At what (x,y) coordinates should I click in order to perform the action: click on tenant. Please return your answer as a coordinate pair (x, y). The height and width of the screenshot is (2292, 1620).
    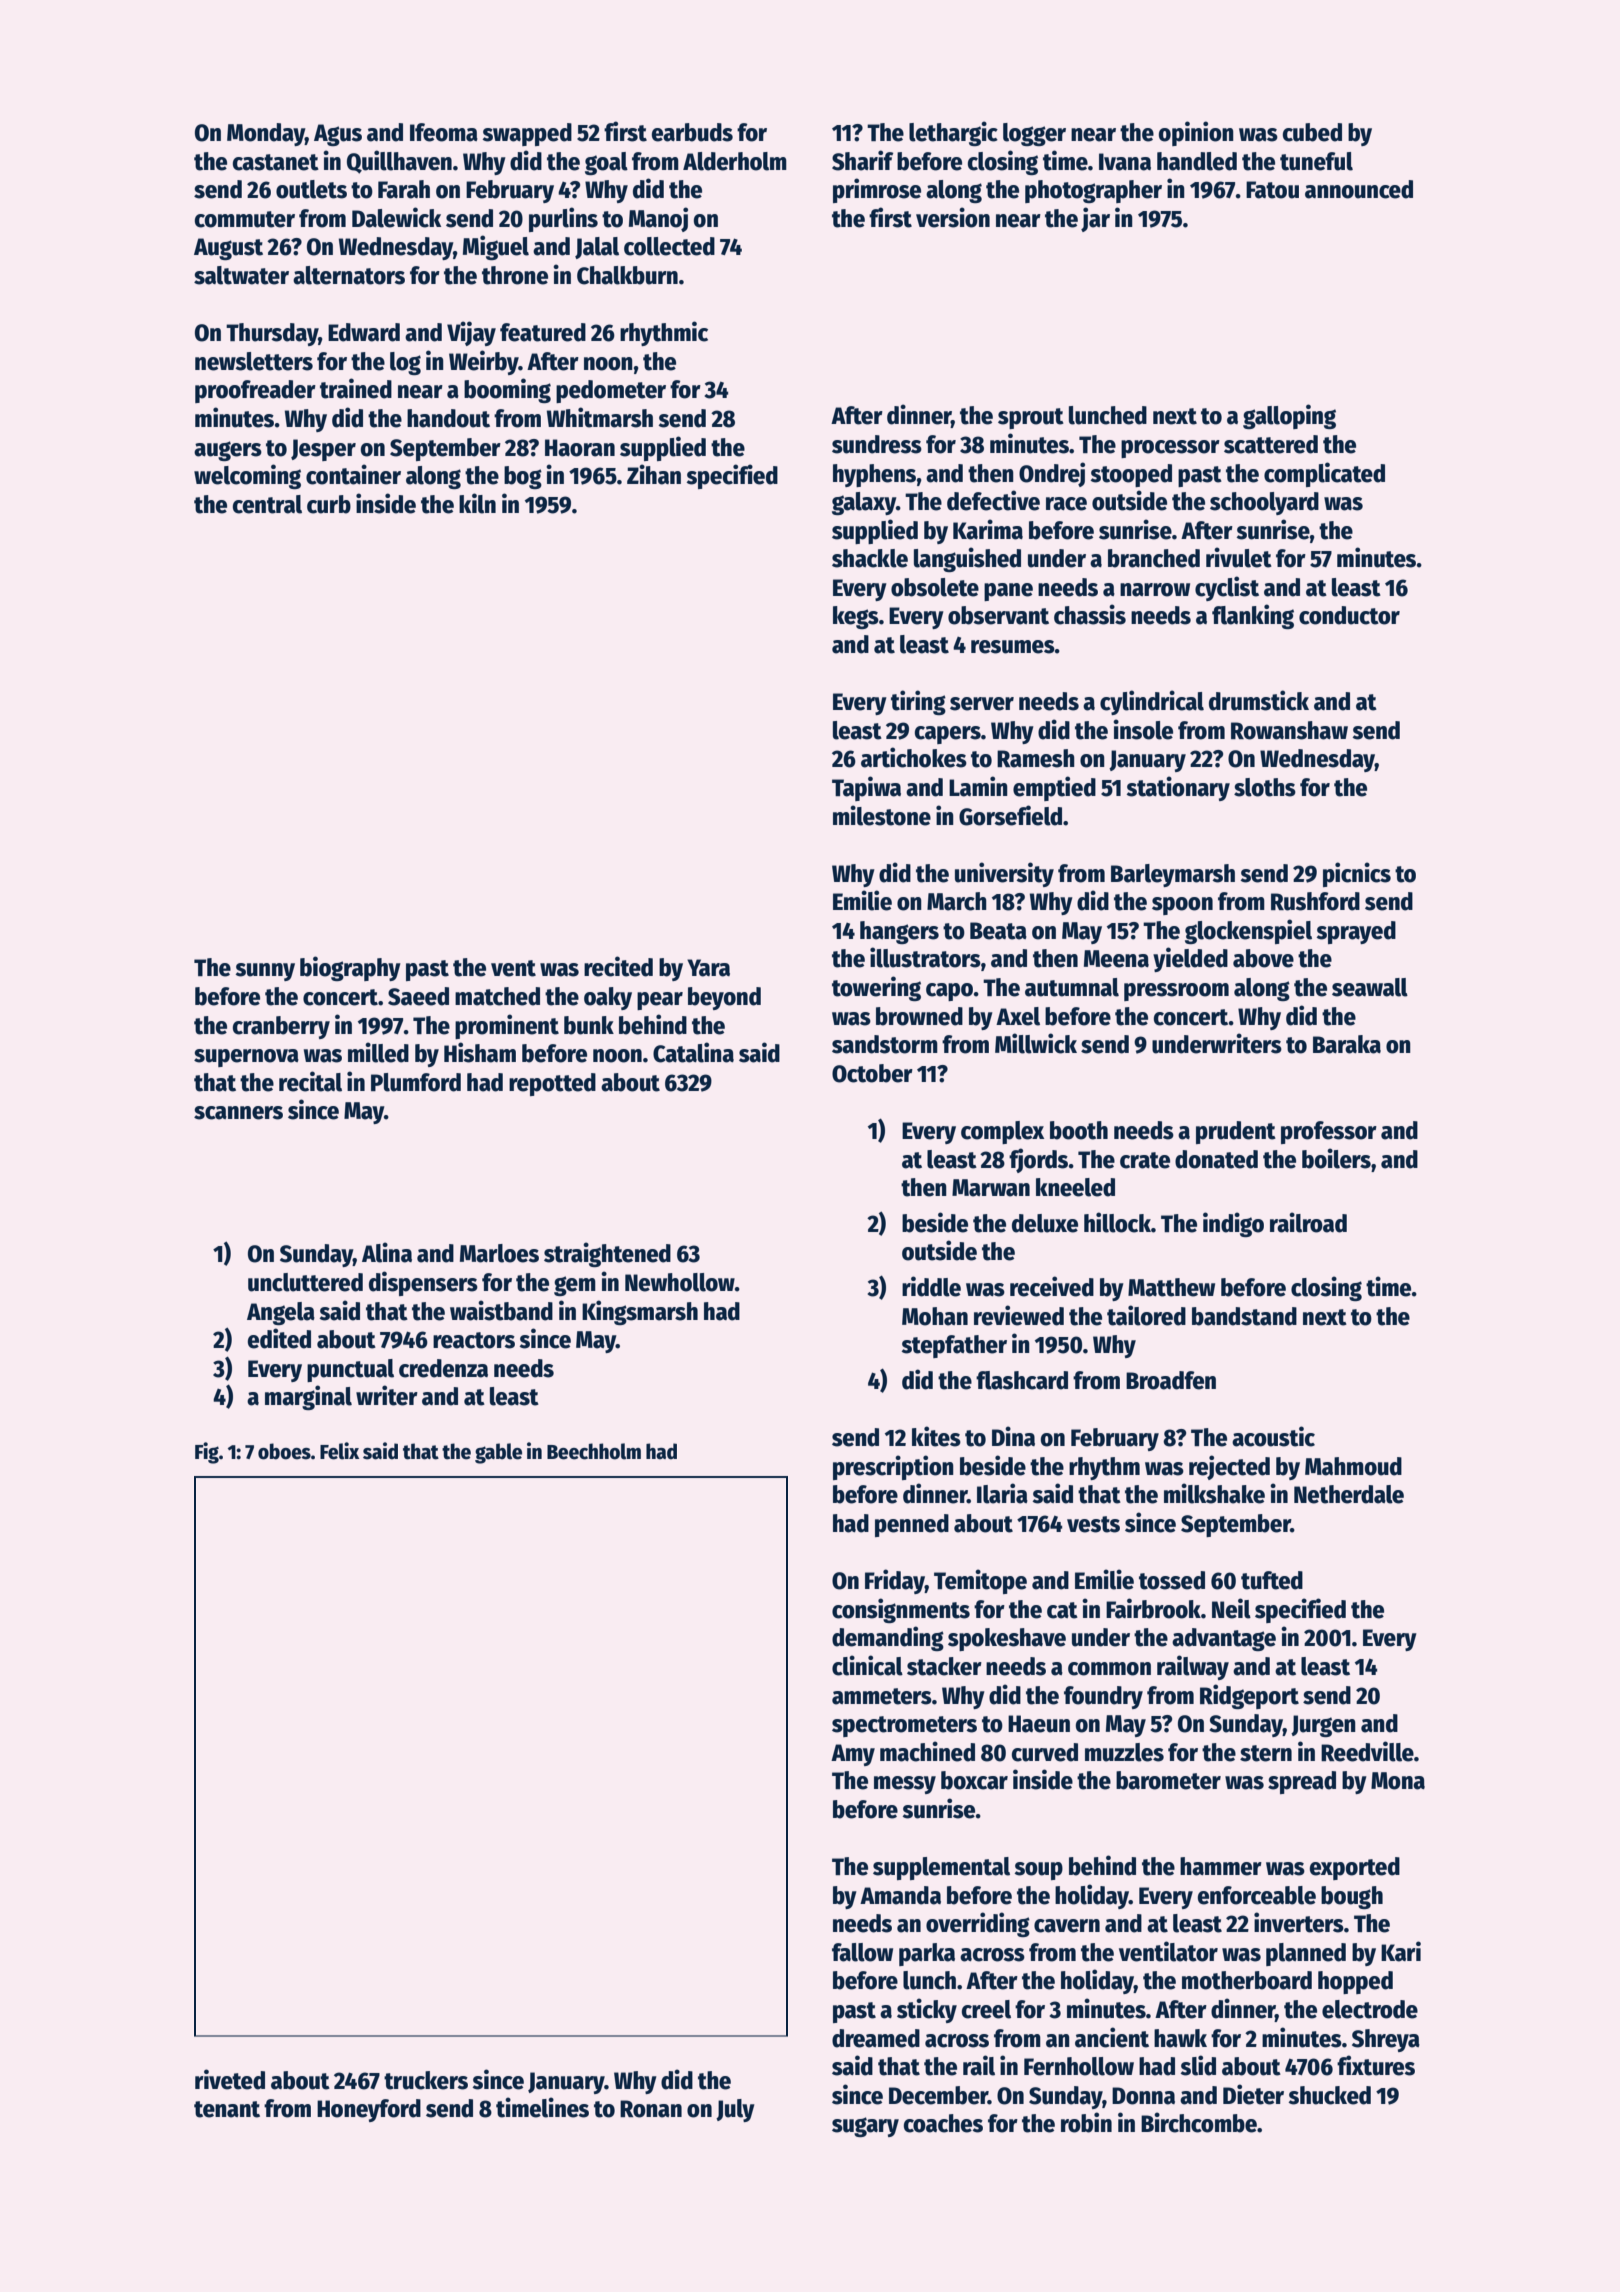
    Looking at the image, I should click on (227, 2109).
